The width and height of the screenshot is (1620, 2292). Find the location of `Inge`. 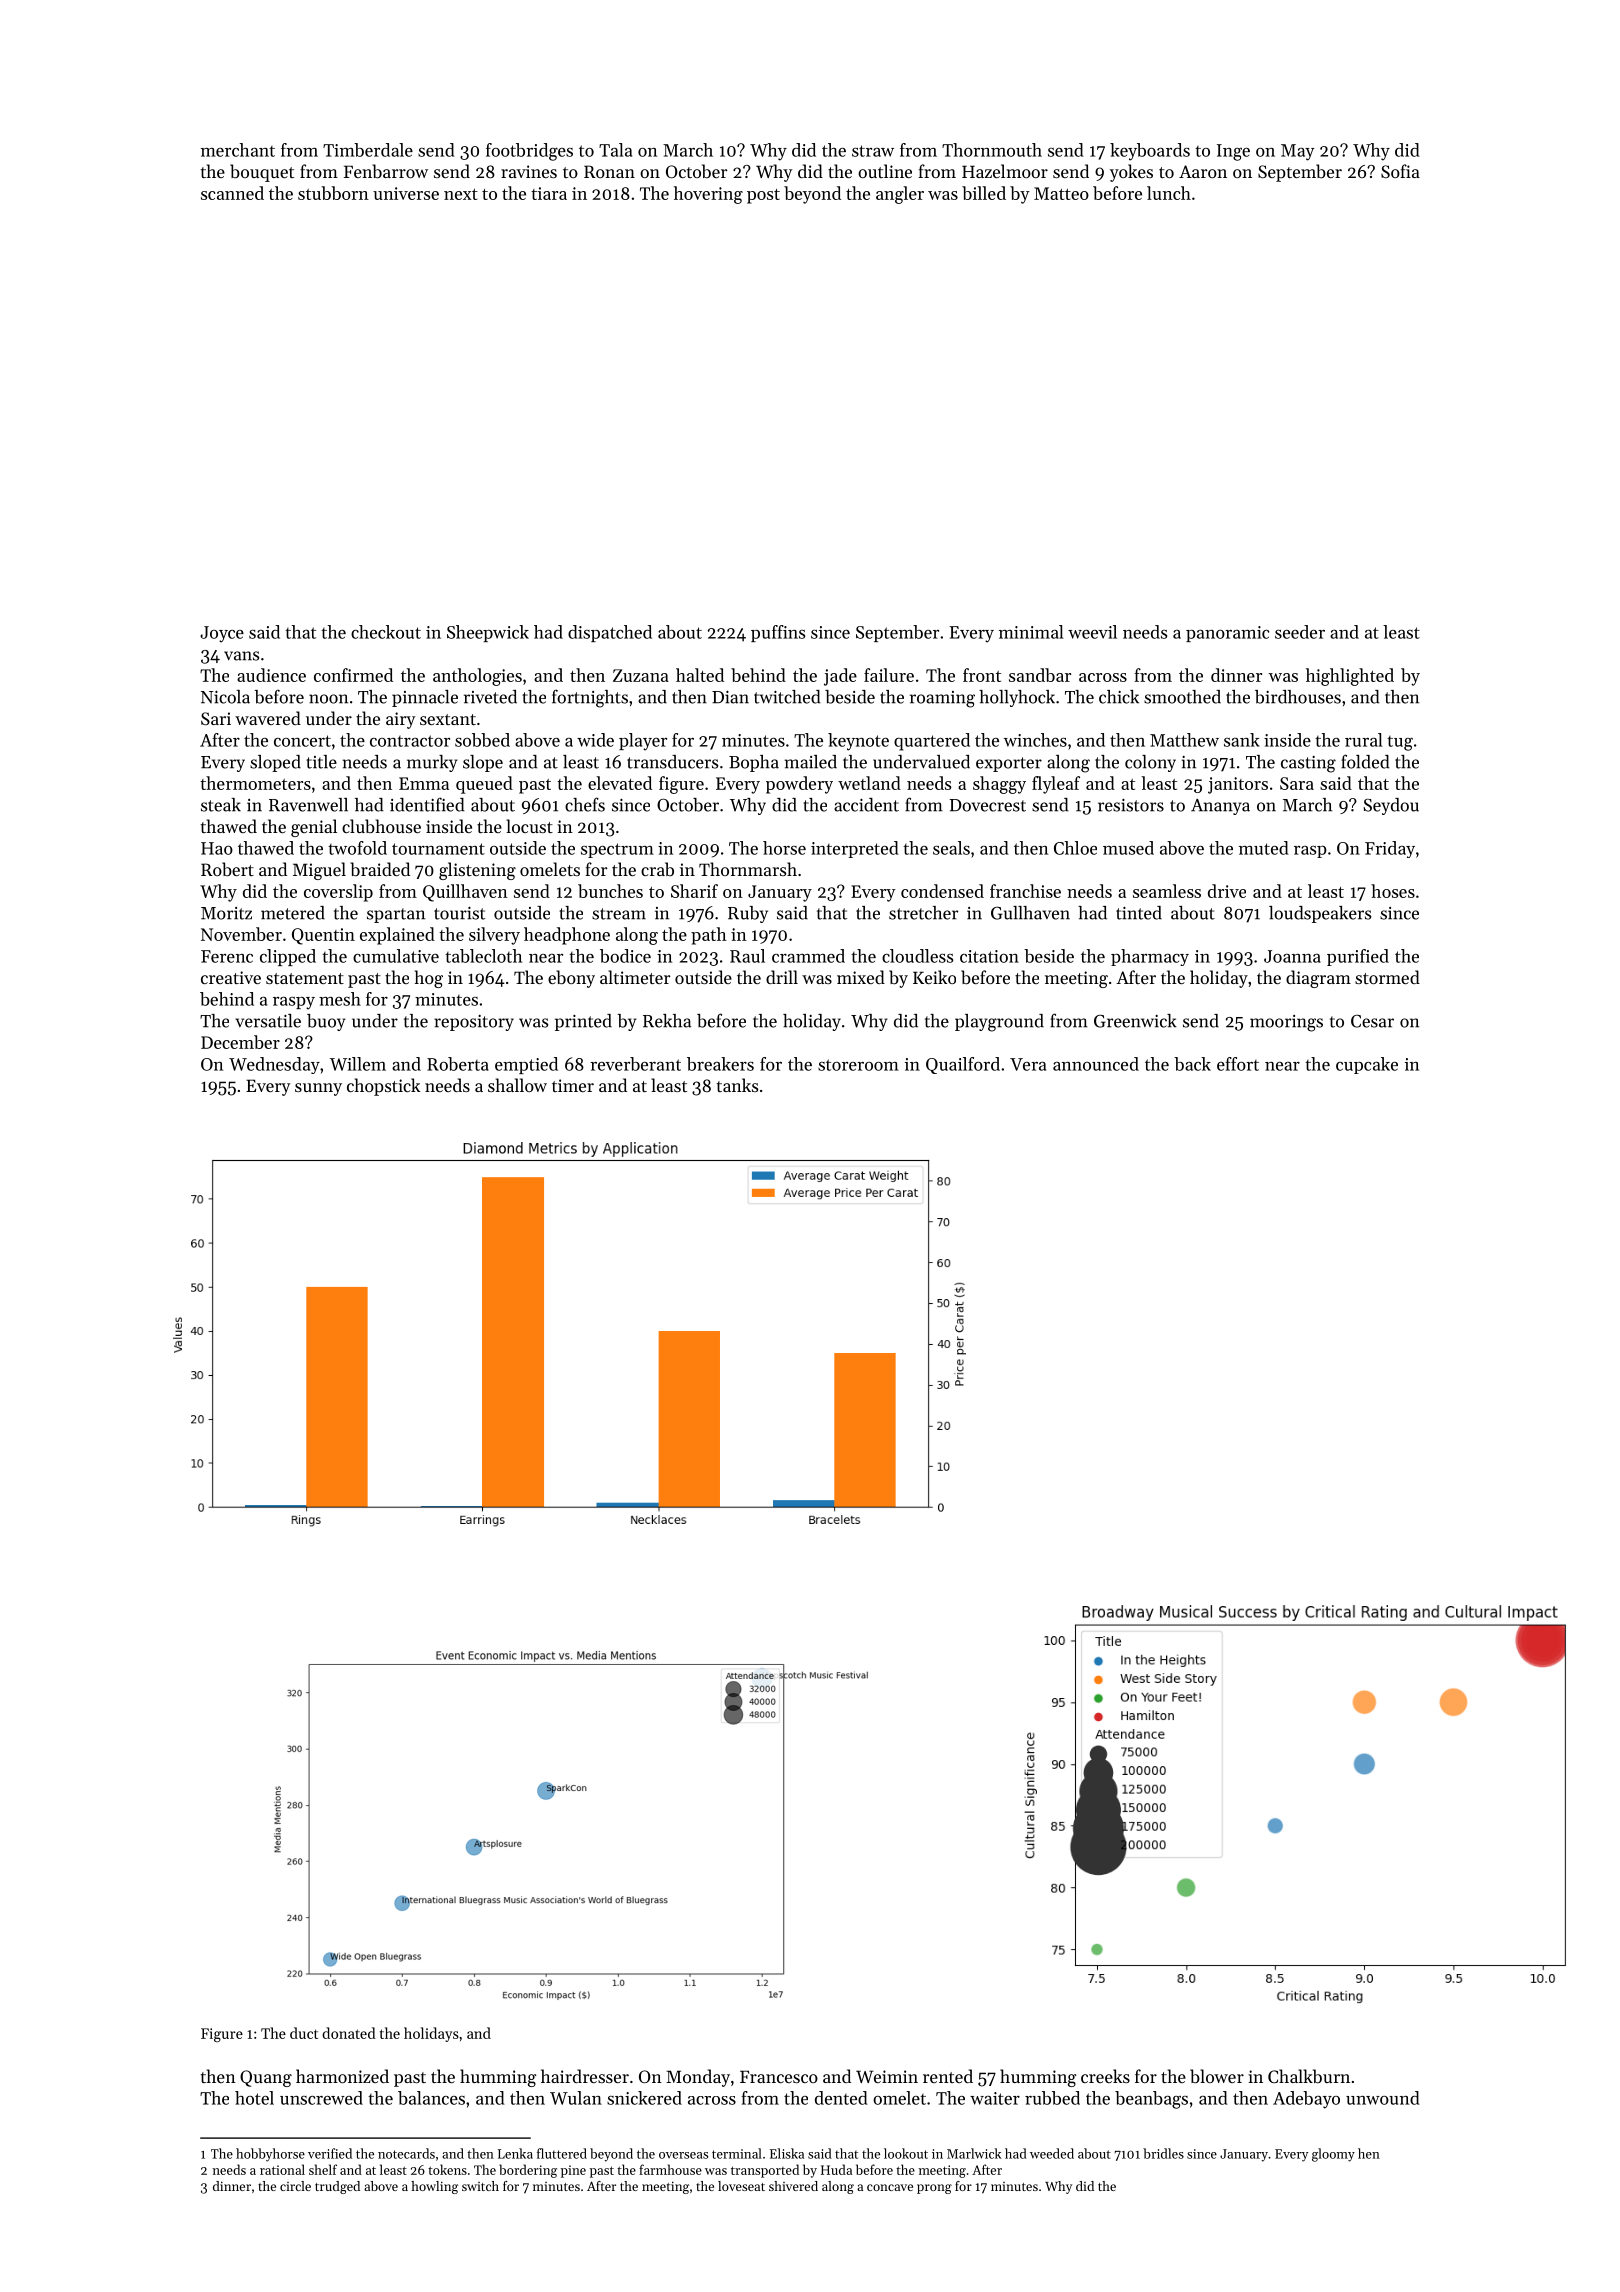

Inge is located at coordinates (1233, 152).
